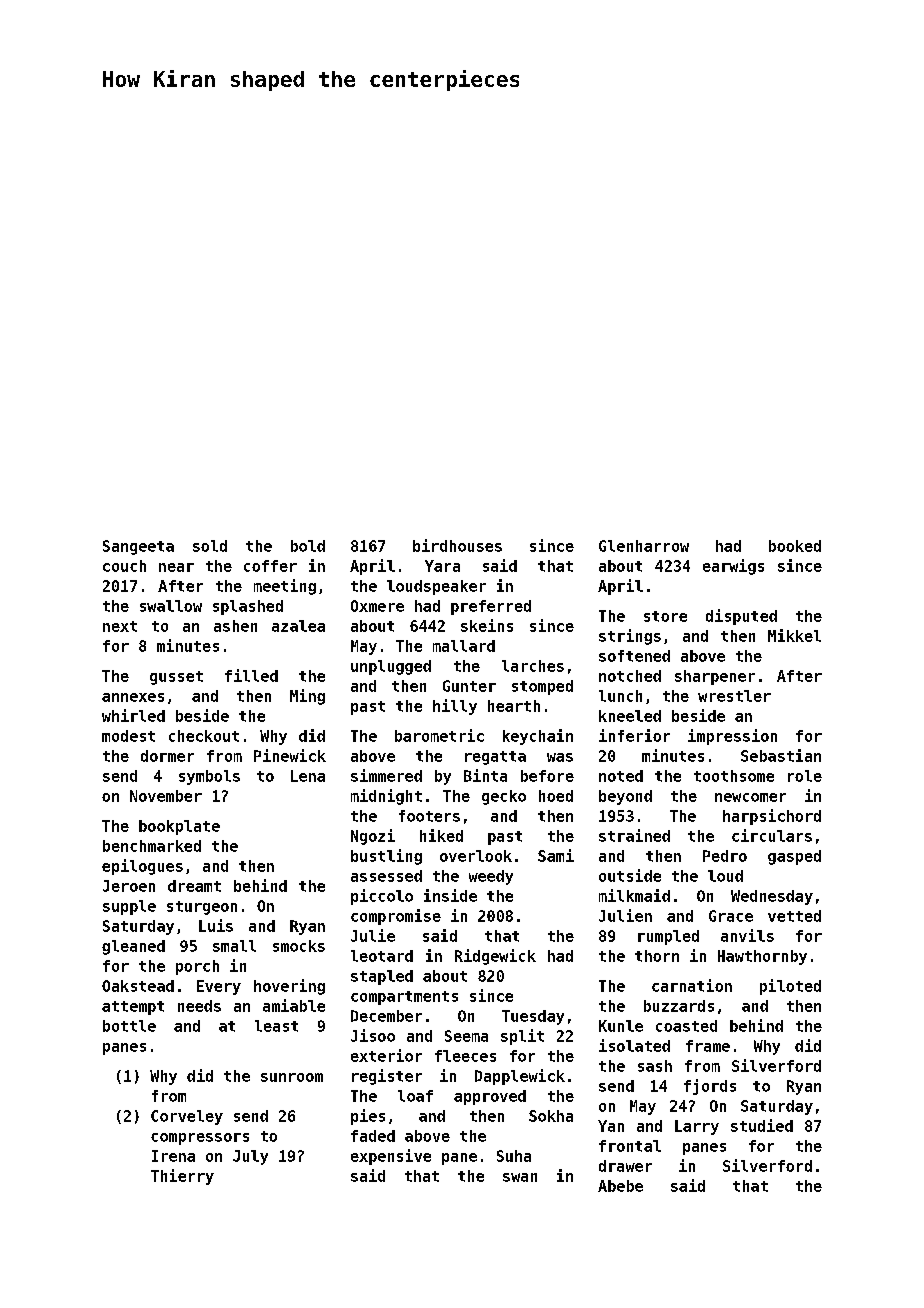  Describe the element at coordinates (294, 1005) in the screenshot. I see `amiable` at that location.
